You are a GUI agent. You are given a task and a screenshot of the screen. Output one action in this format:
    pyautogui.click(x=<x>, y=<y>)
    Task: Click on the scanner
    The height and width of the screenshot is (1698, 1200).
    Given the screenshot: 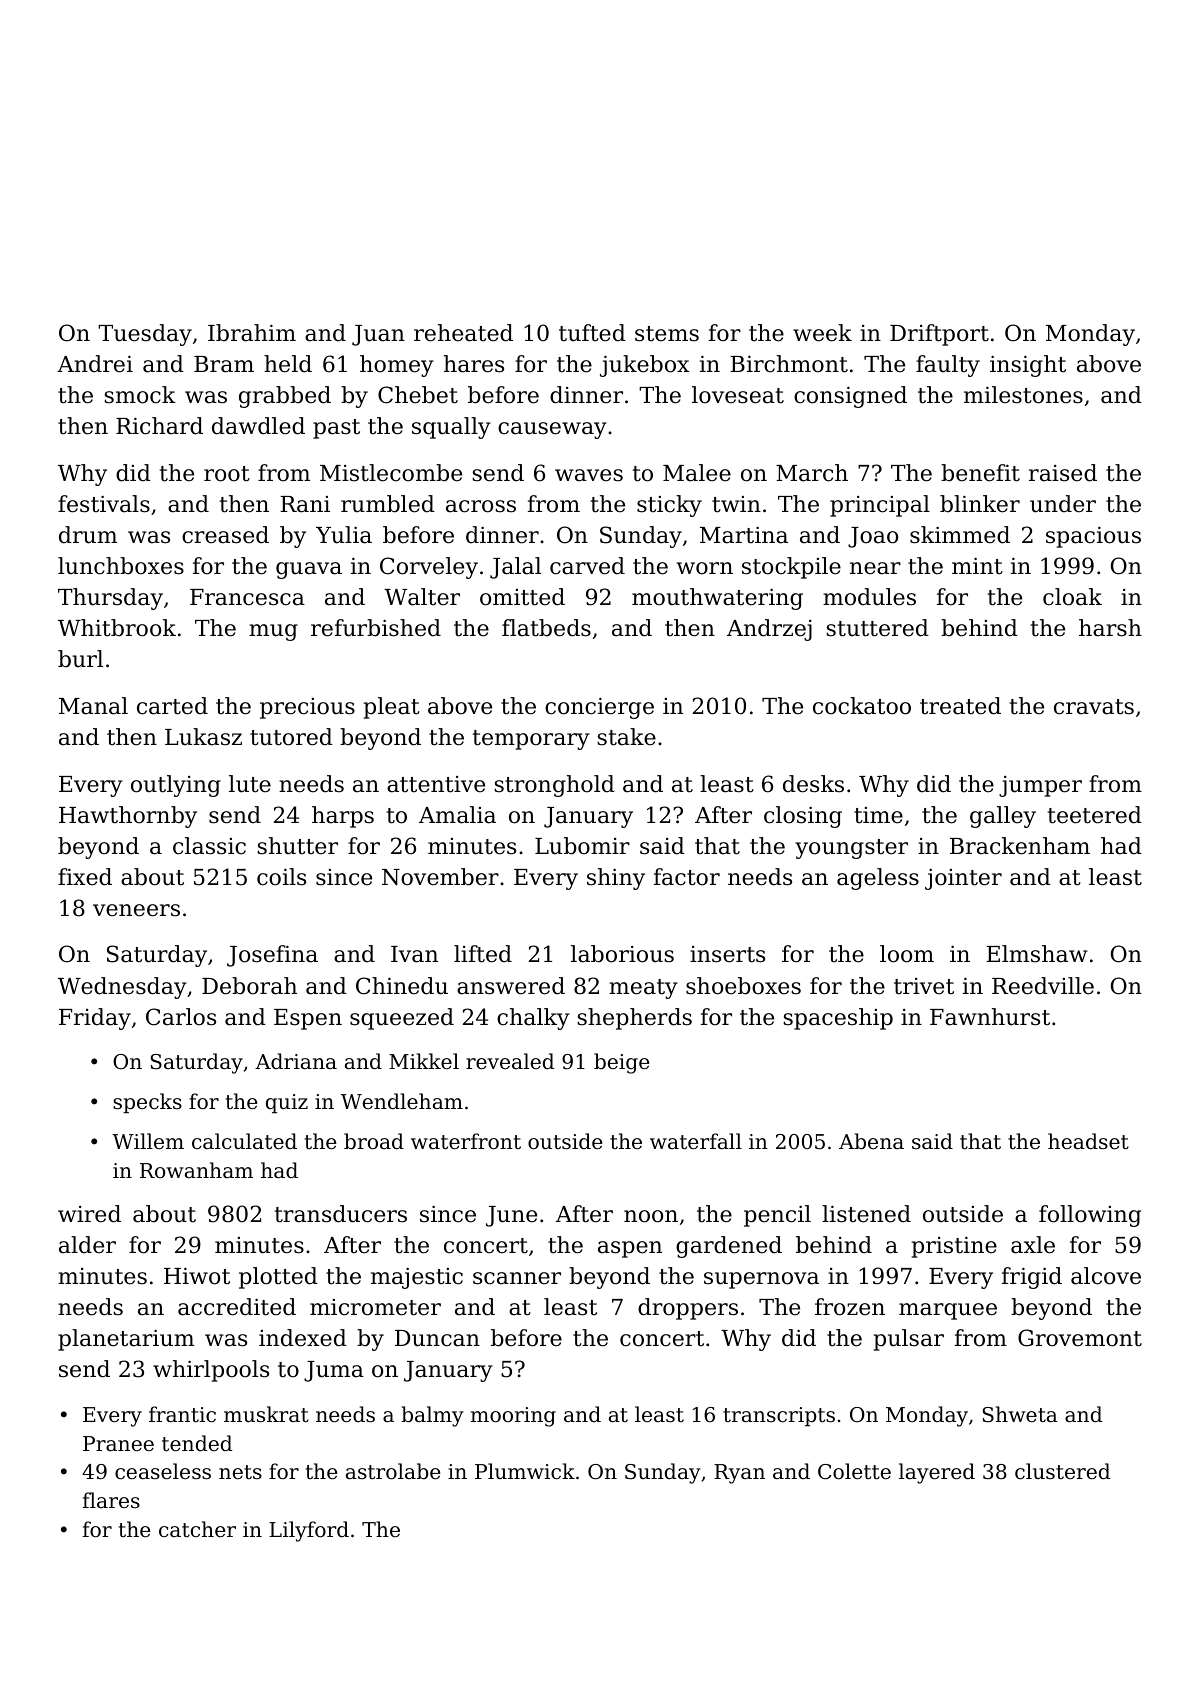 What is the action you would take?
    pyautogui.click(x=517, y=1278)
